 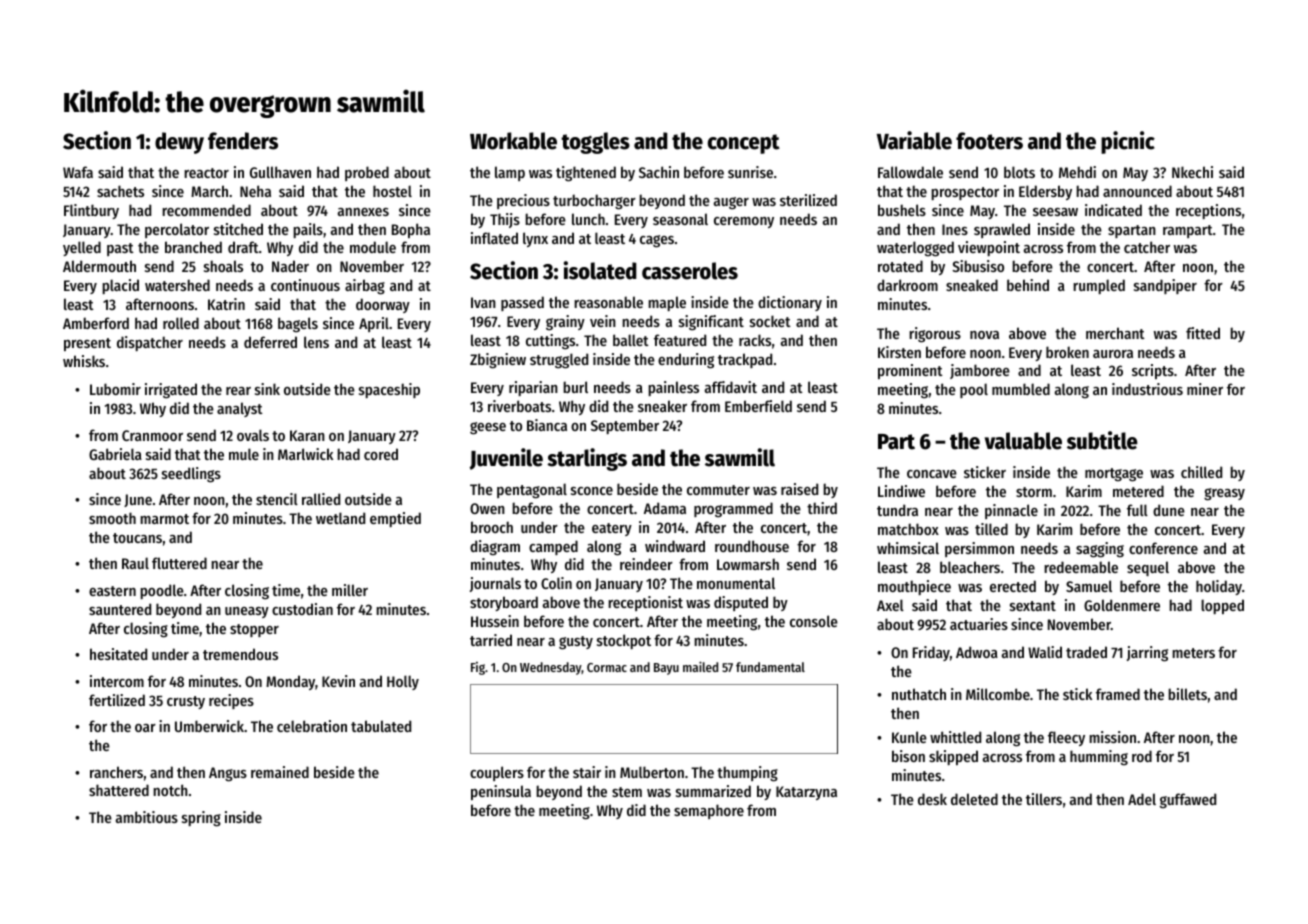 What do you see at coordinates (177, 230) in the screenshot?
I see `percolator` at bounding box center [177, 230].
